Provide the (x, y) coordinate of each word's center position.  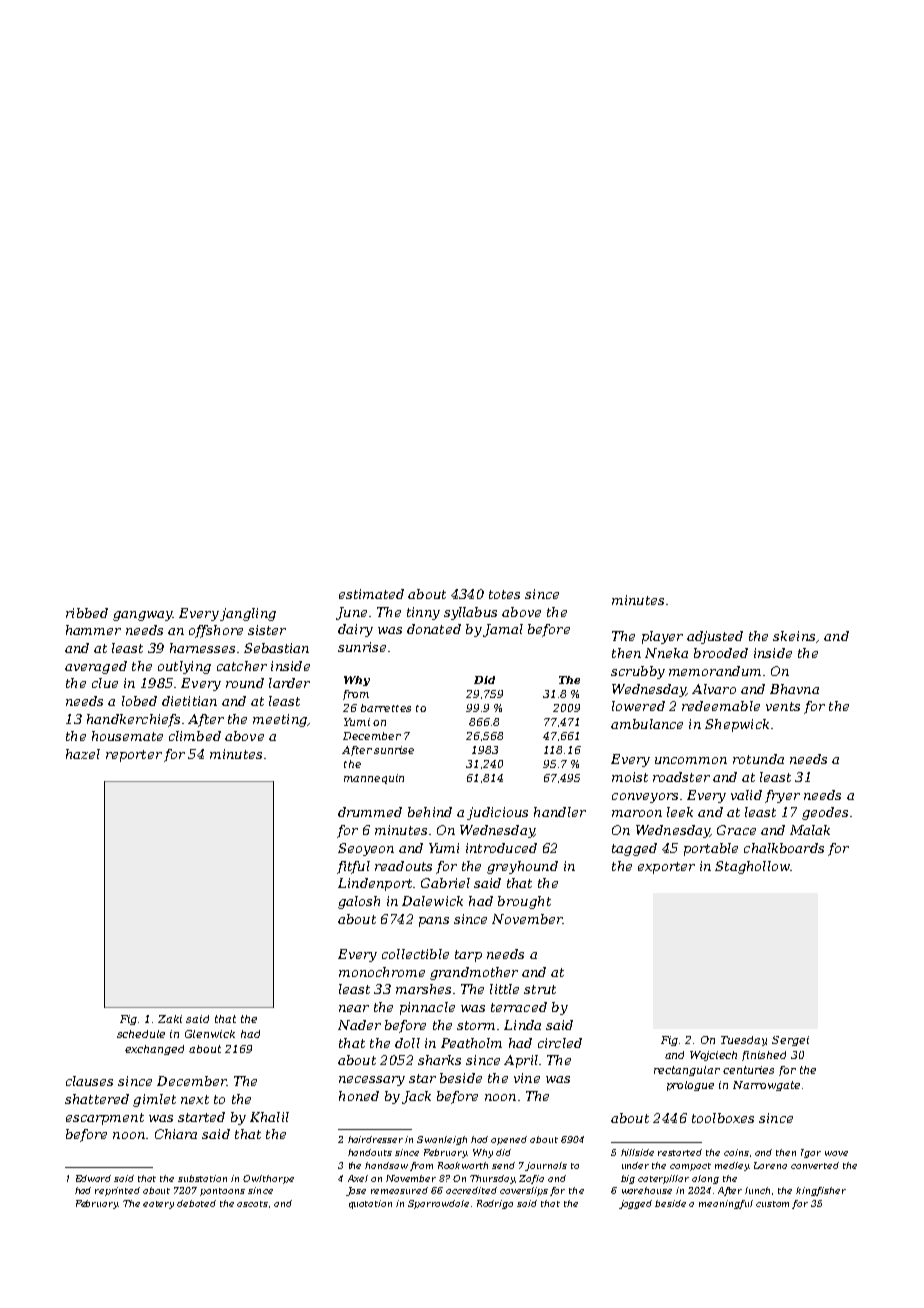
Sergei (790, 1041)
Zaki (170, 1019)
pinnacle (427, 1008)
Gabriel (445, 883)
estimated (371, 594)
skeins (794, 636)
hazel (83, 754)
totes (504, 594)
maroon (637, 813)
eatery (158, 1205)
